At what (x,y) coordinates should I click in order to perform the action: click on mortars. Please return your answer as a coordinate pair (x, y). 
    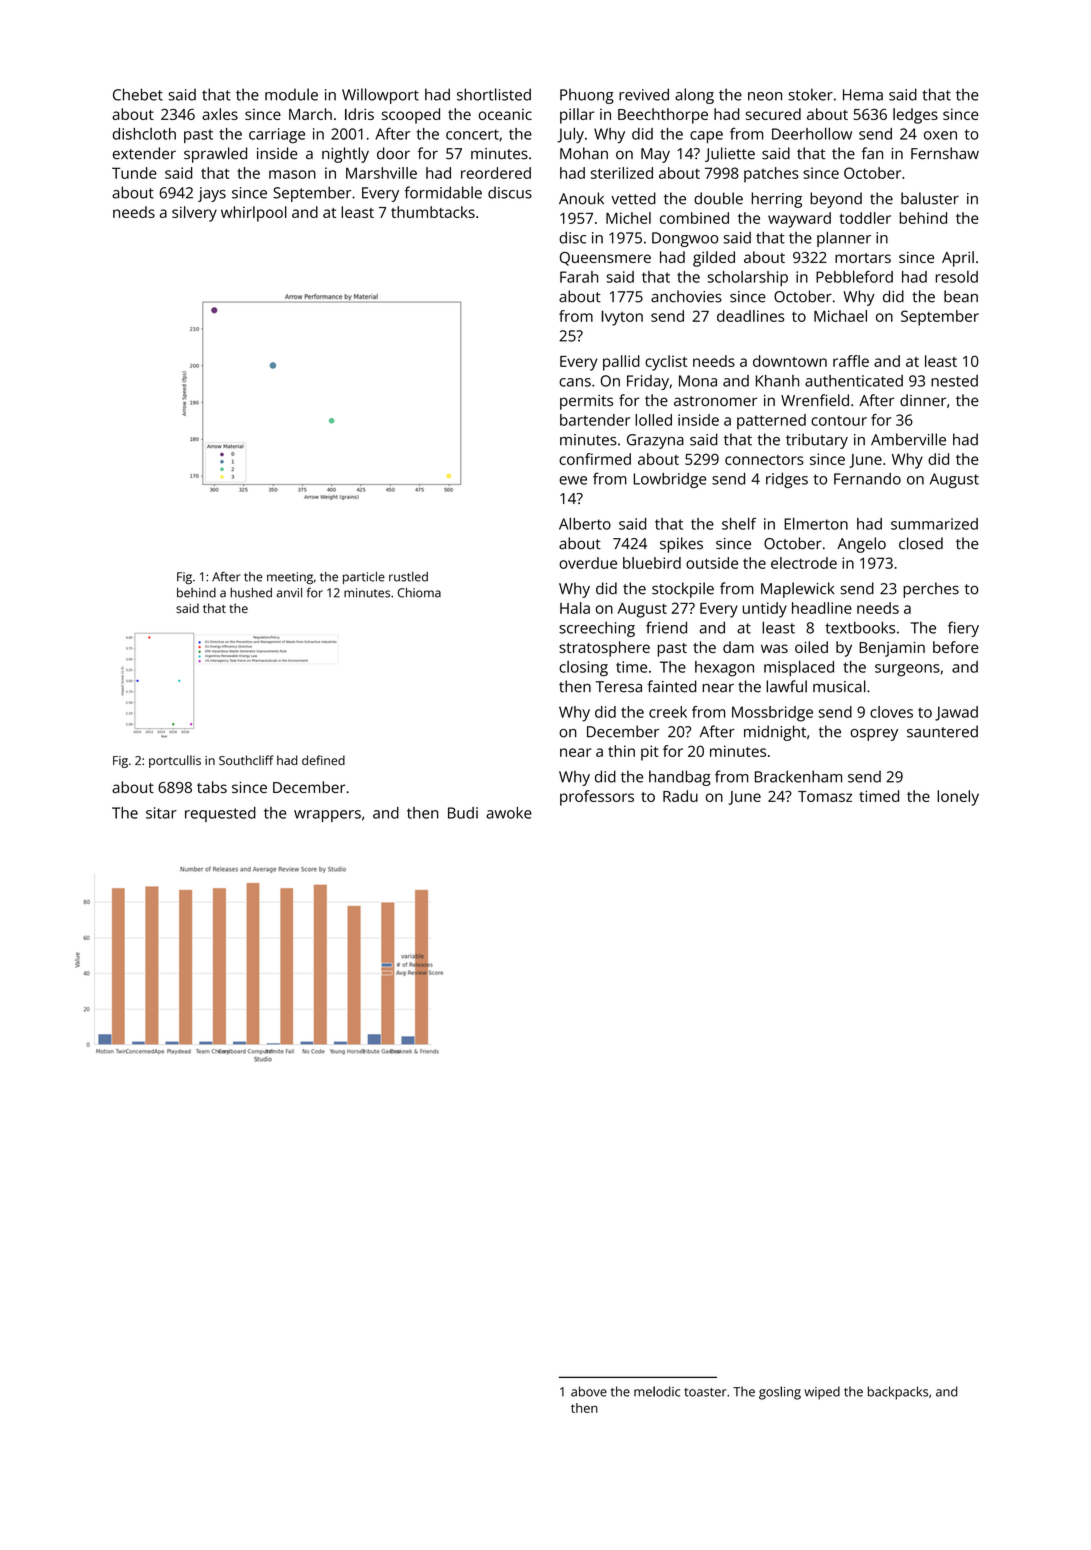
    Looking at the image, I should click on (863, 258).
